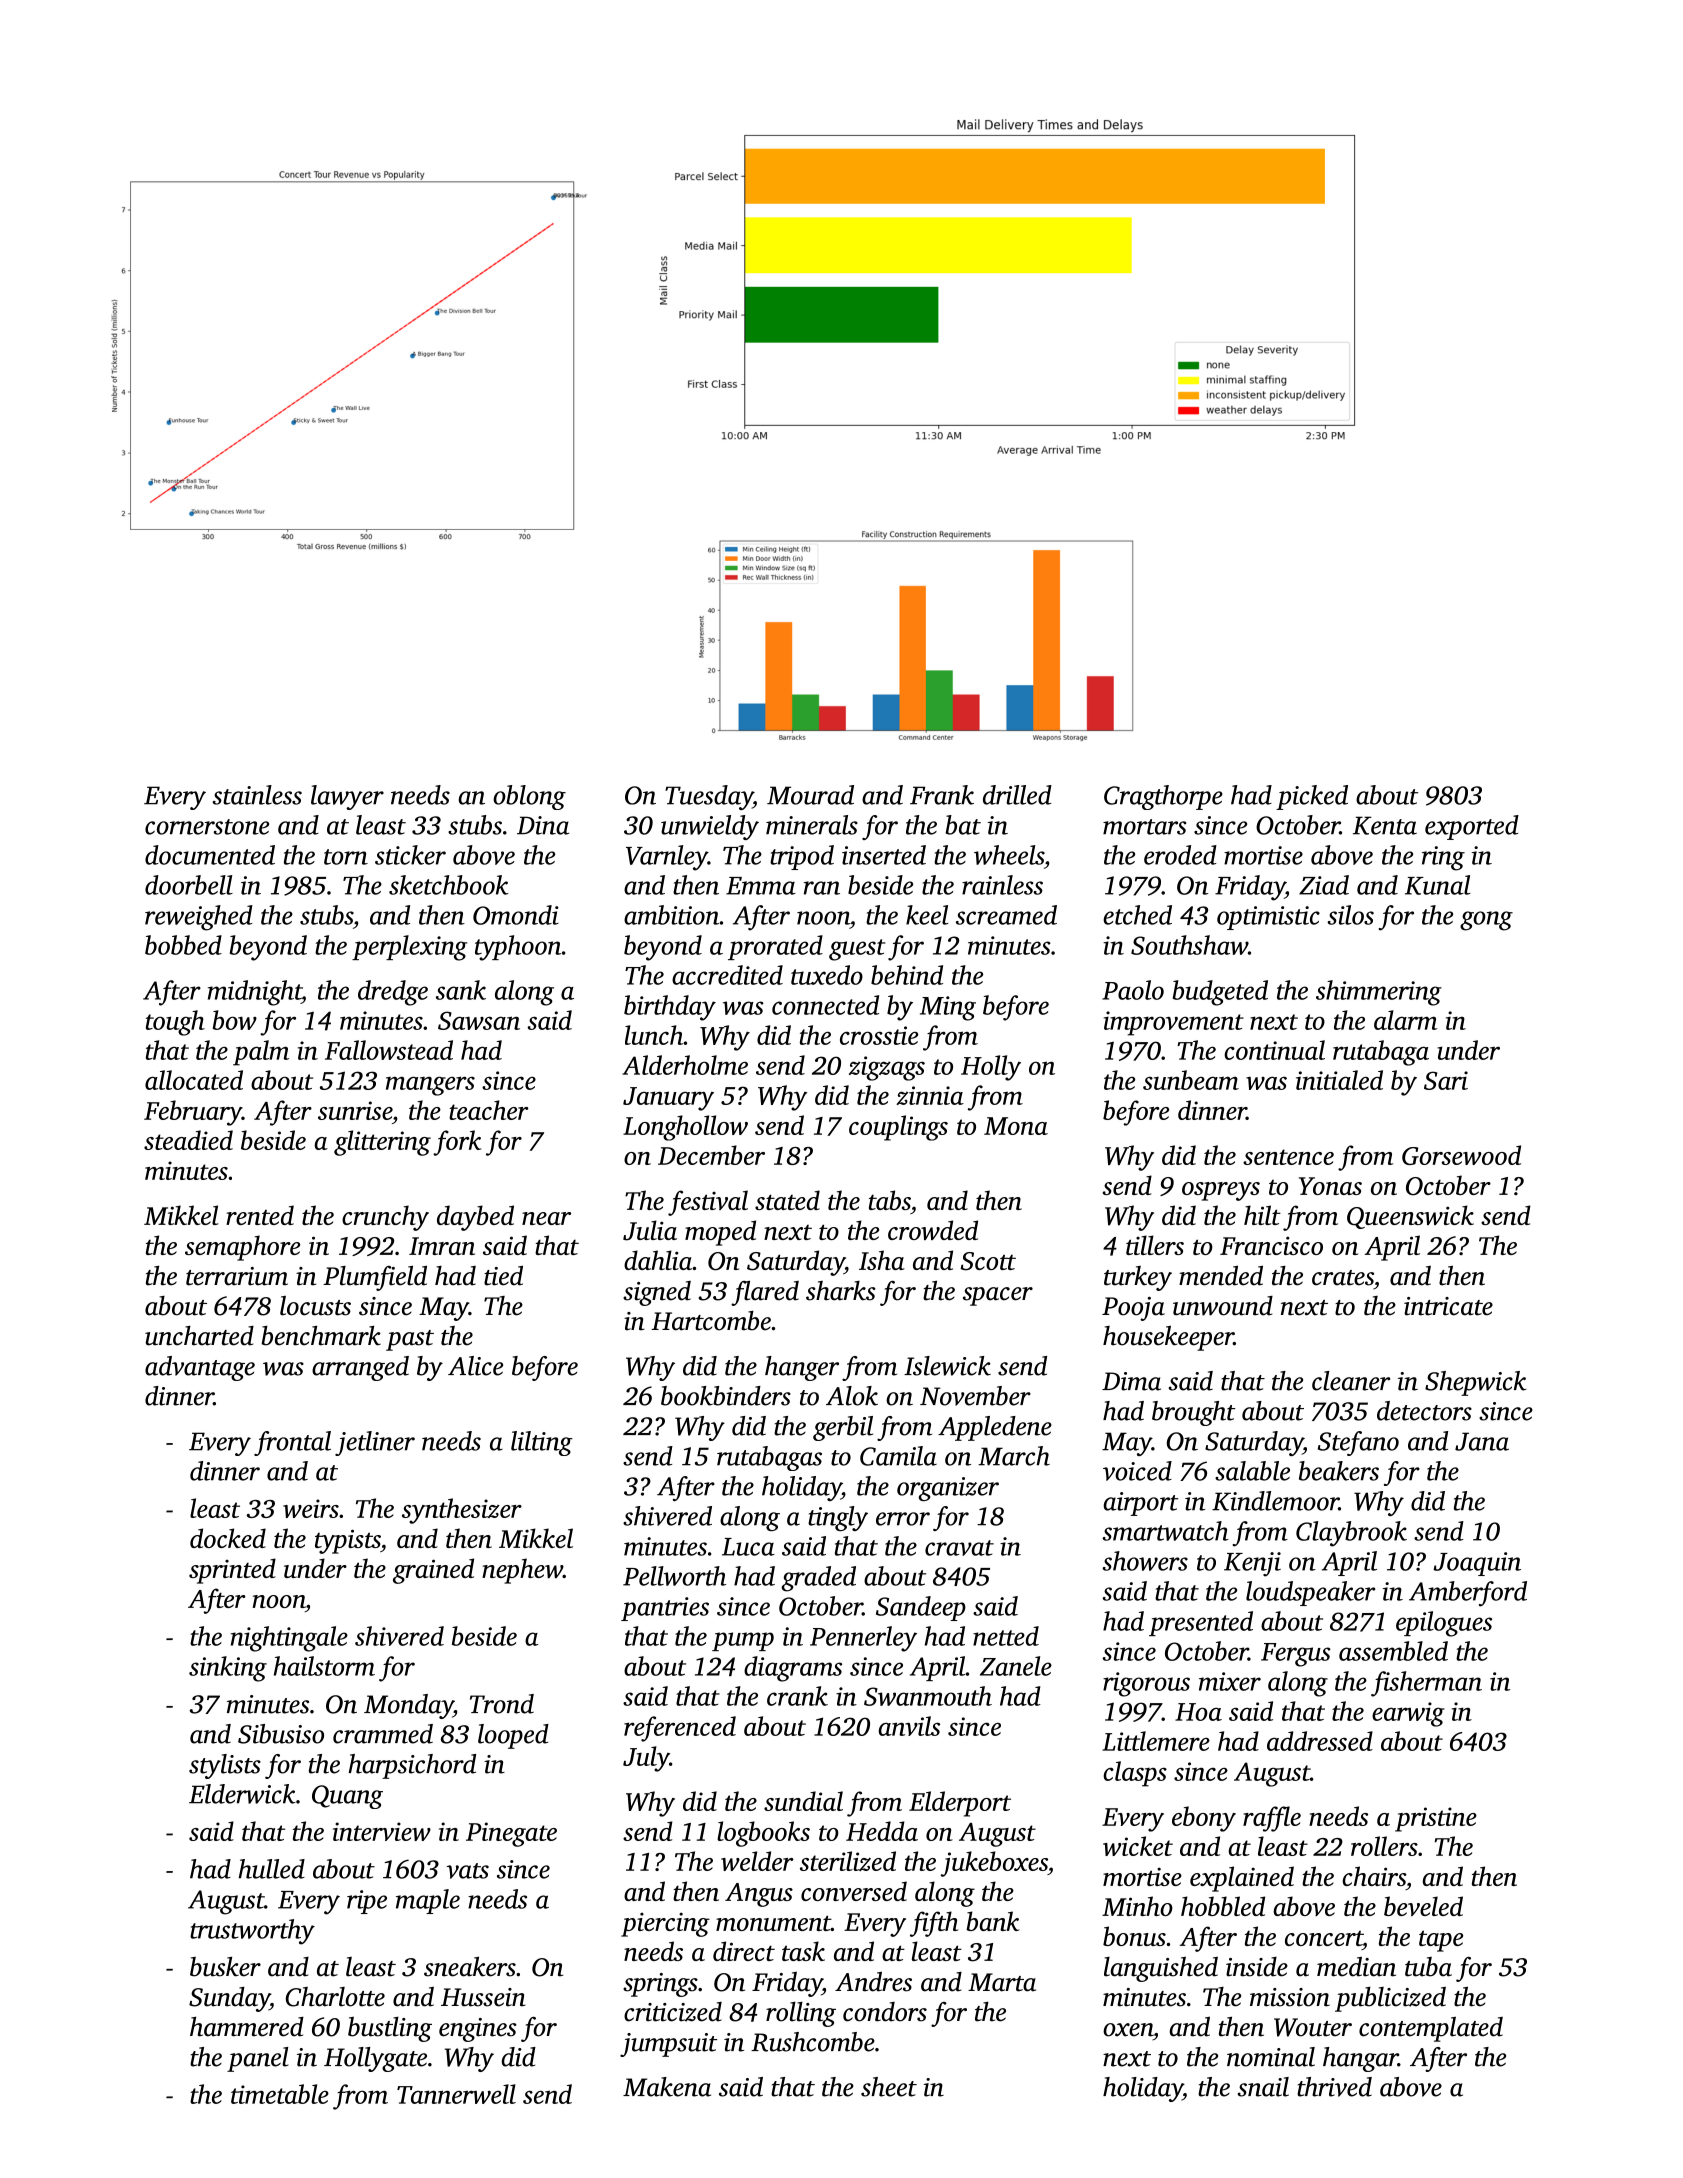 This page has height=2178, width=1683. I want to click on Zanele, so click(1016, 1666).
